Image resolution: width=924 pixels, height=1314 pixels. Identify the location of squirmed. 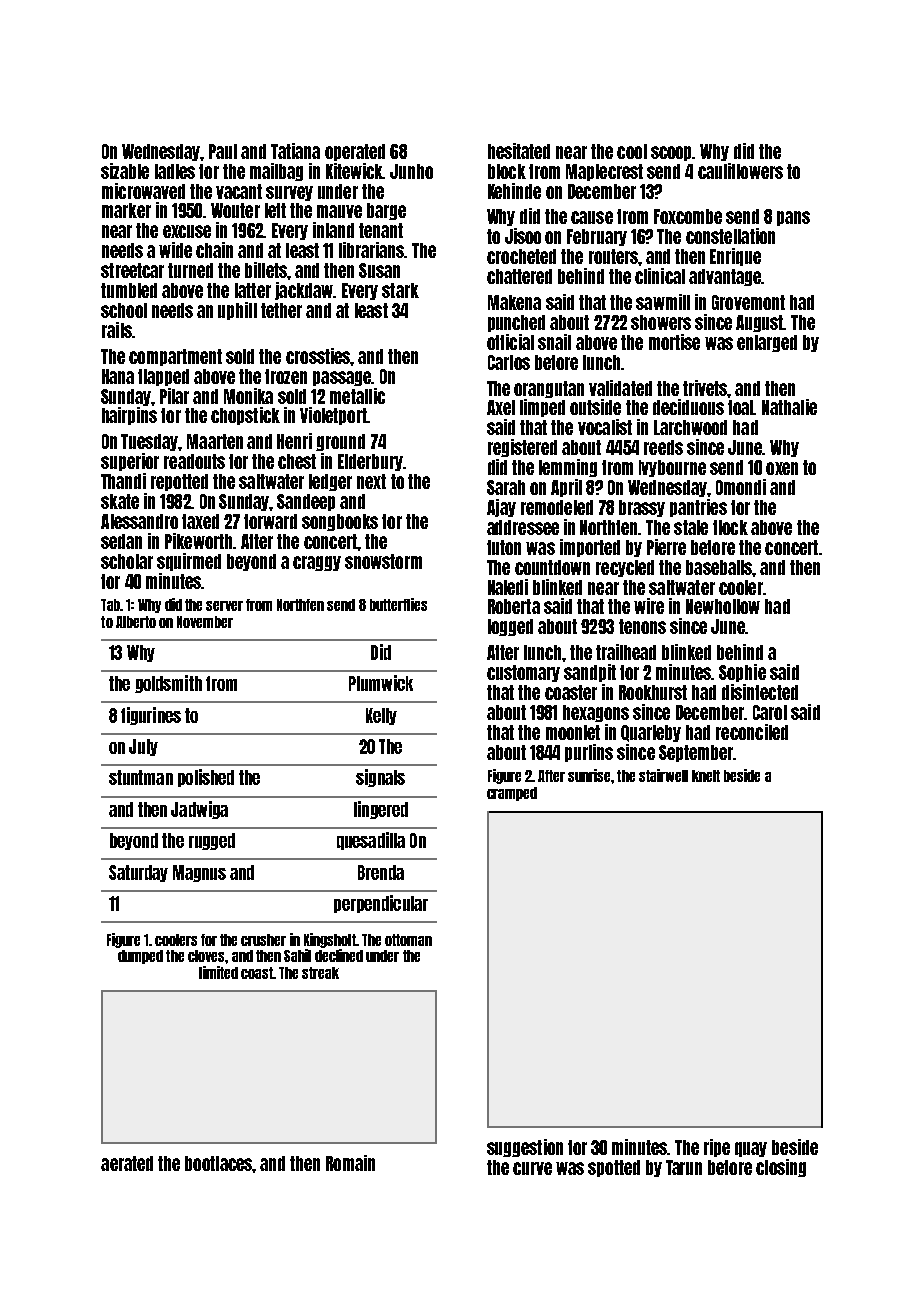
(189, 562).
